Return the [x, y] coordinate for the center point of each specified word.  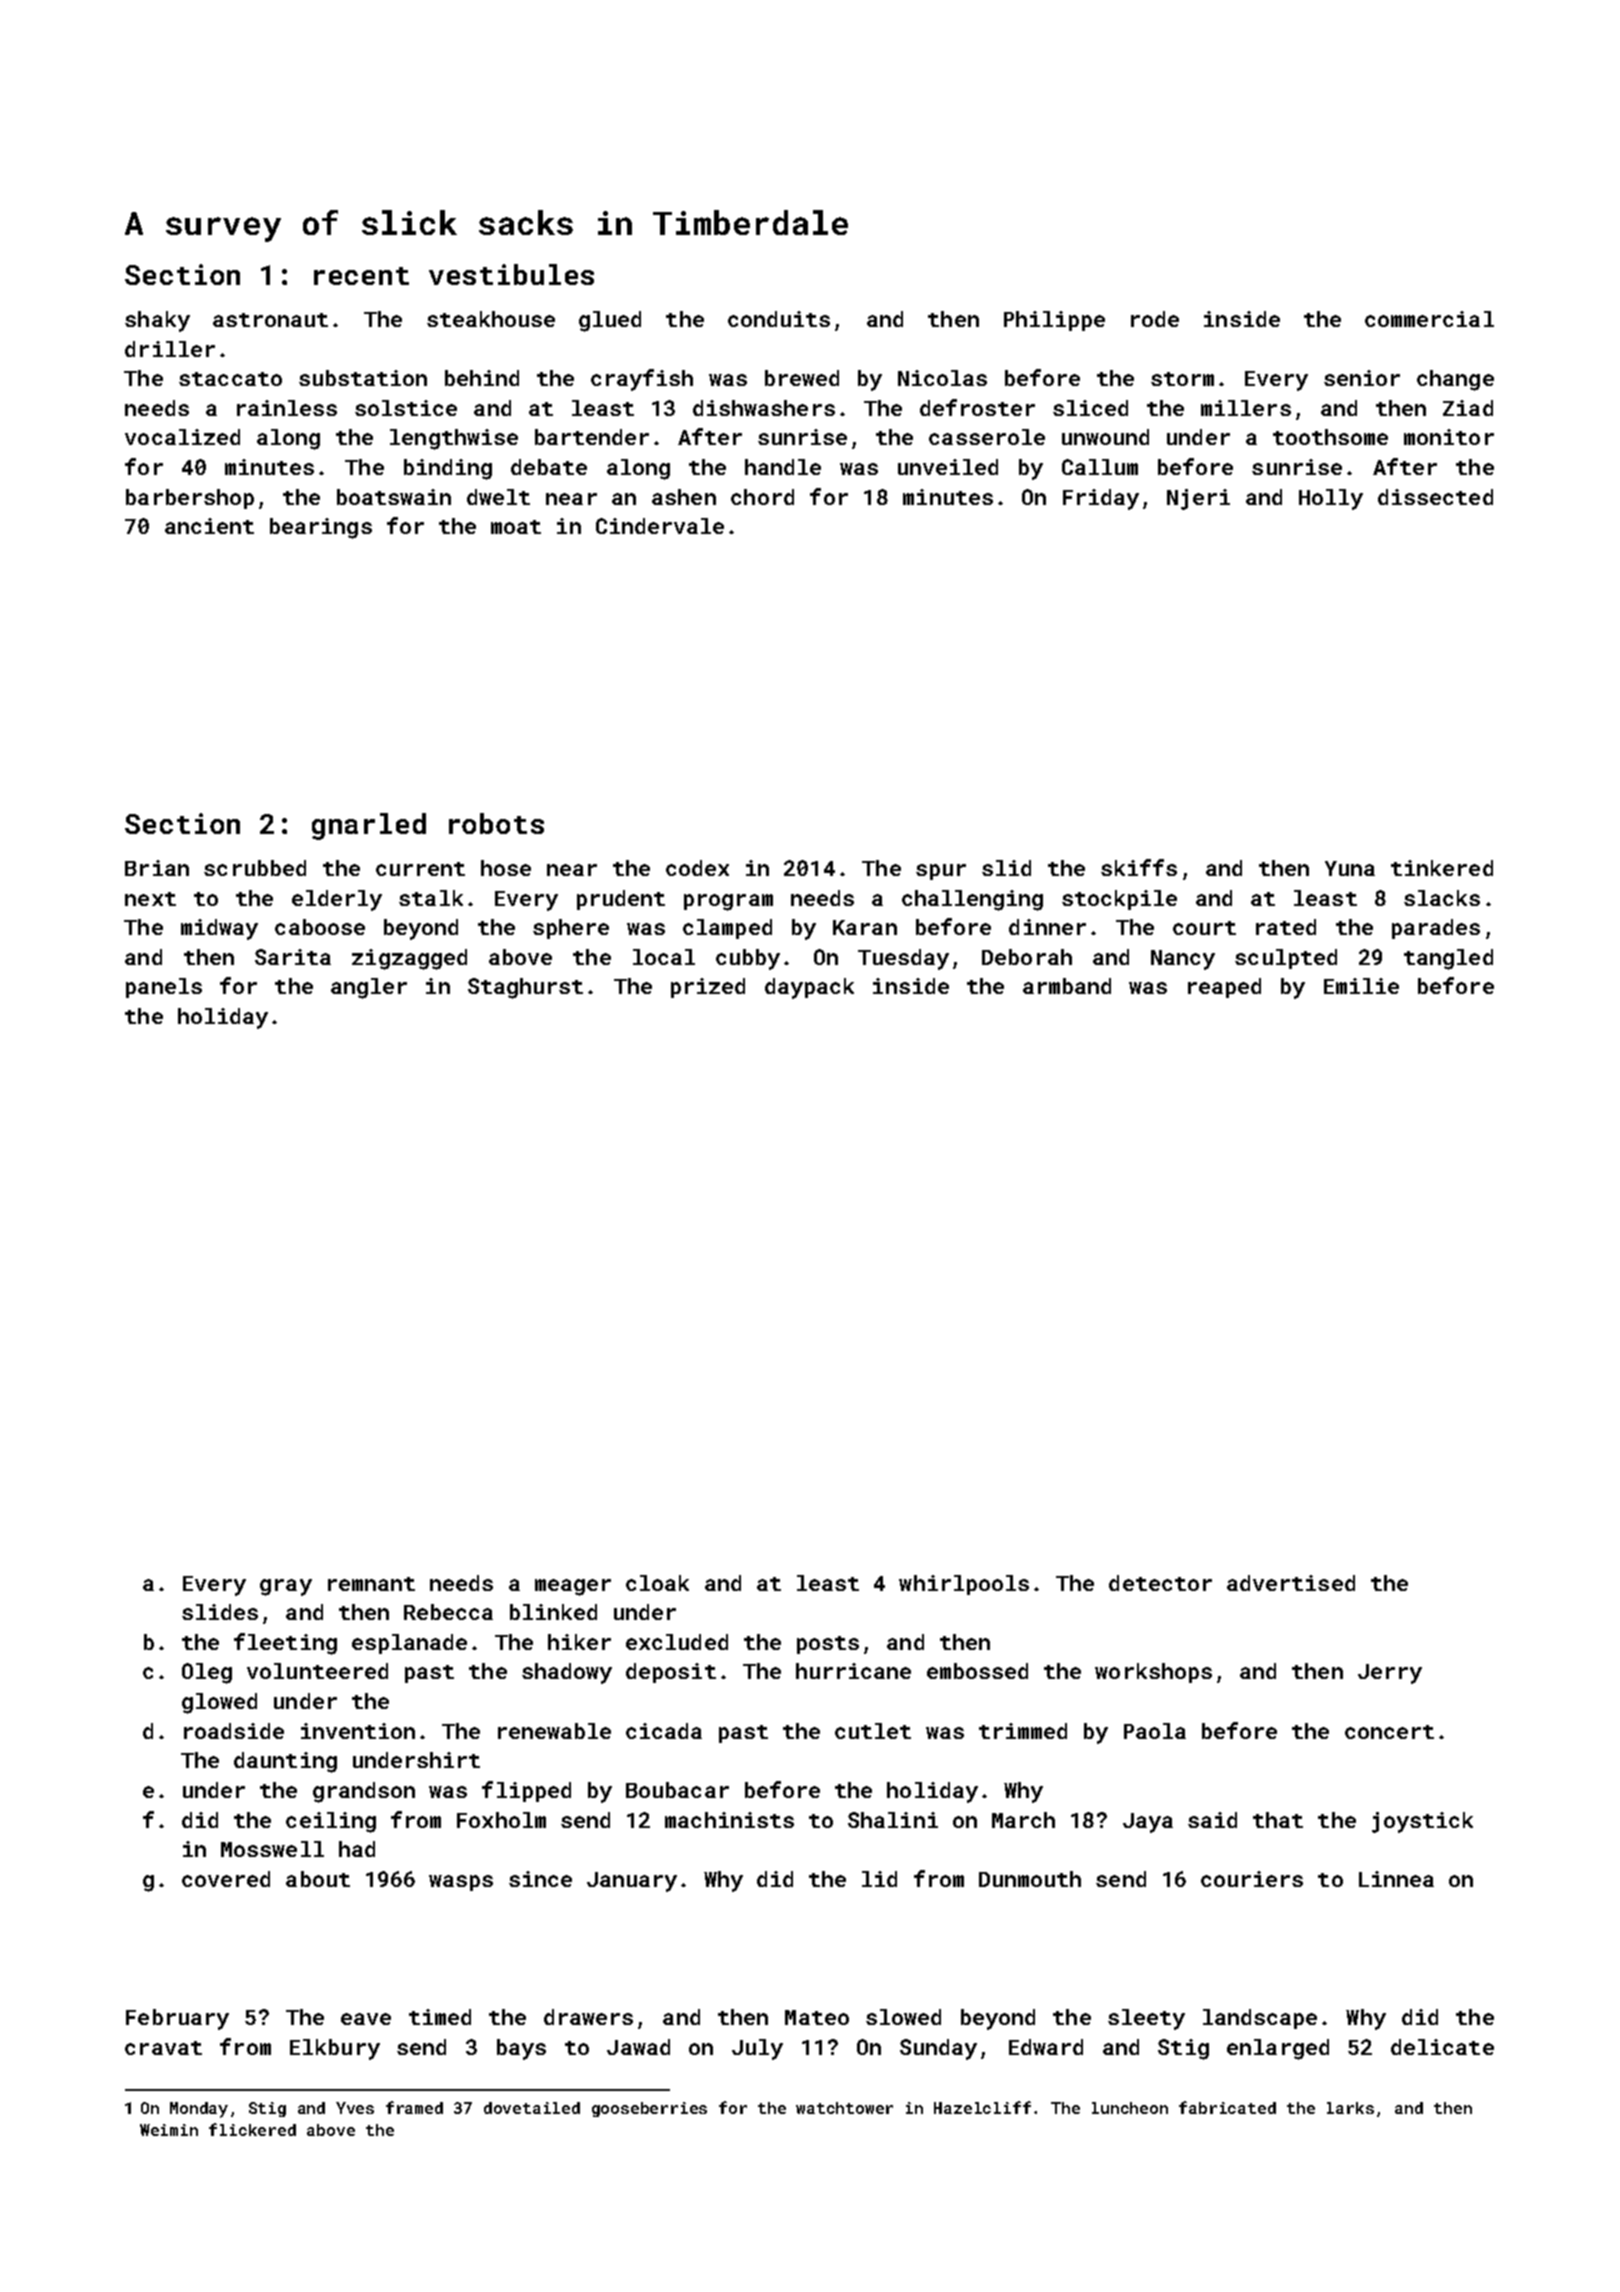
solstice [406, 408]
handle [783, 467]
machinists [729, 1820]
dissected [1435, 497]
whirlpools [964, 1585]
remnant [371, 1584]
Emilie [1361, 986]
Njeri [1198, 499]
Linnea [1396, 1879]
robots [496, 823]
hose [506, 868]
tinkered [1442, 868]
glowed [219, 1703]
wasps [461, 1883]
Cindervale [660, 526]
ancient [209, 526]
